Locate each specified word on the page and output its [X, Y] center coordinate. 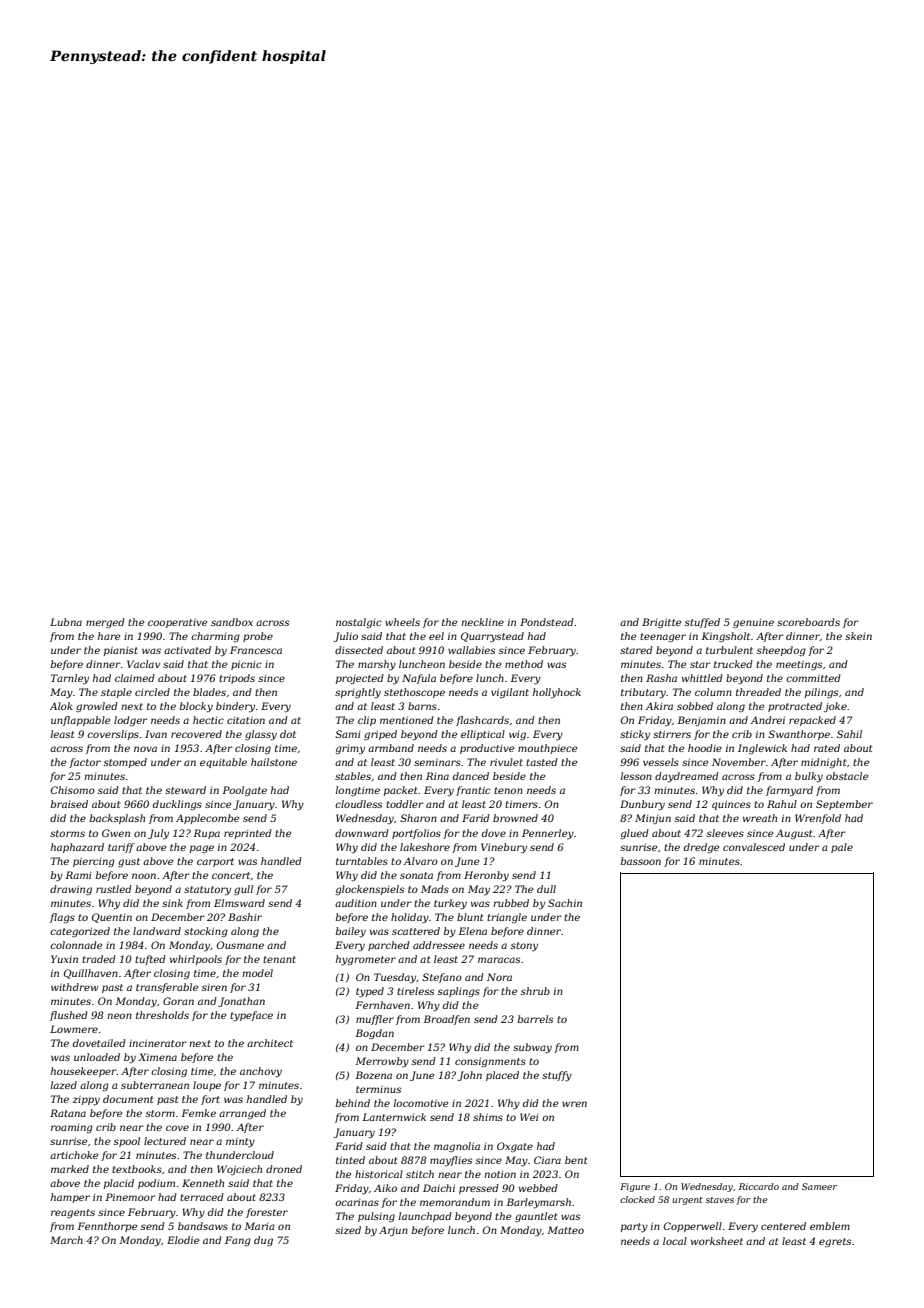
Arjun [393, 1231]
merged [105, 623]
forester [267, 1213]
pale [842, 848]
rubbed [511, 903]
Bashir [245, 917]
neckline [482, 622]
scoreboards [808, 622]
